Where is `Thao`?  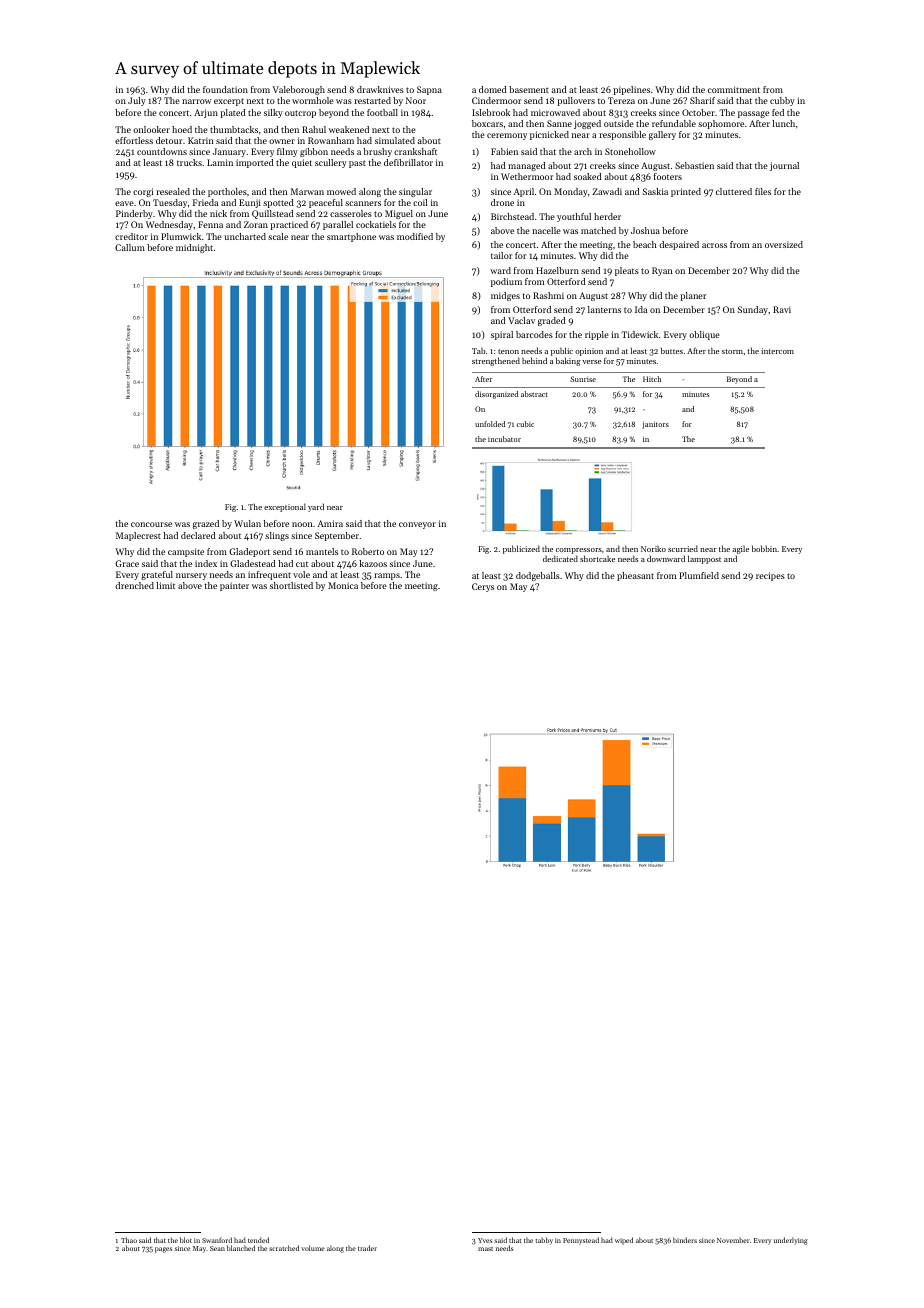
Thao is located at coordinates (129, 1240).
